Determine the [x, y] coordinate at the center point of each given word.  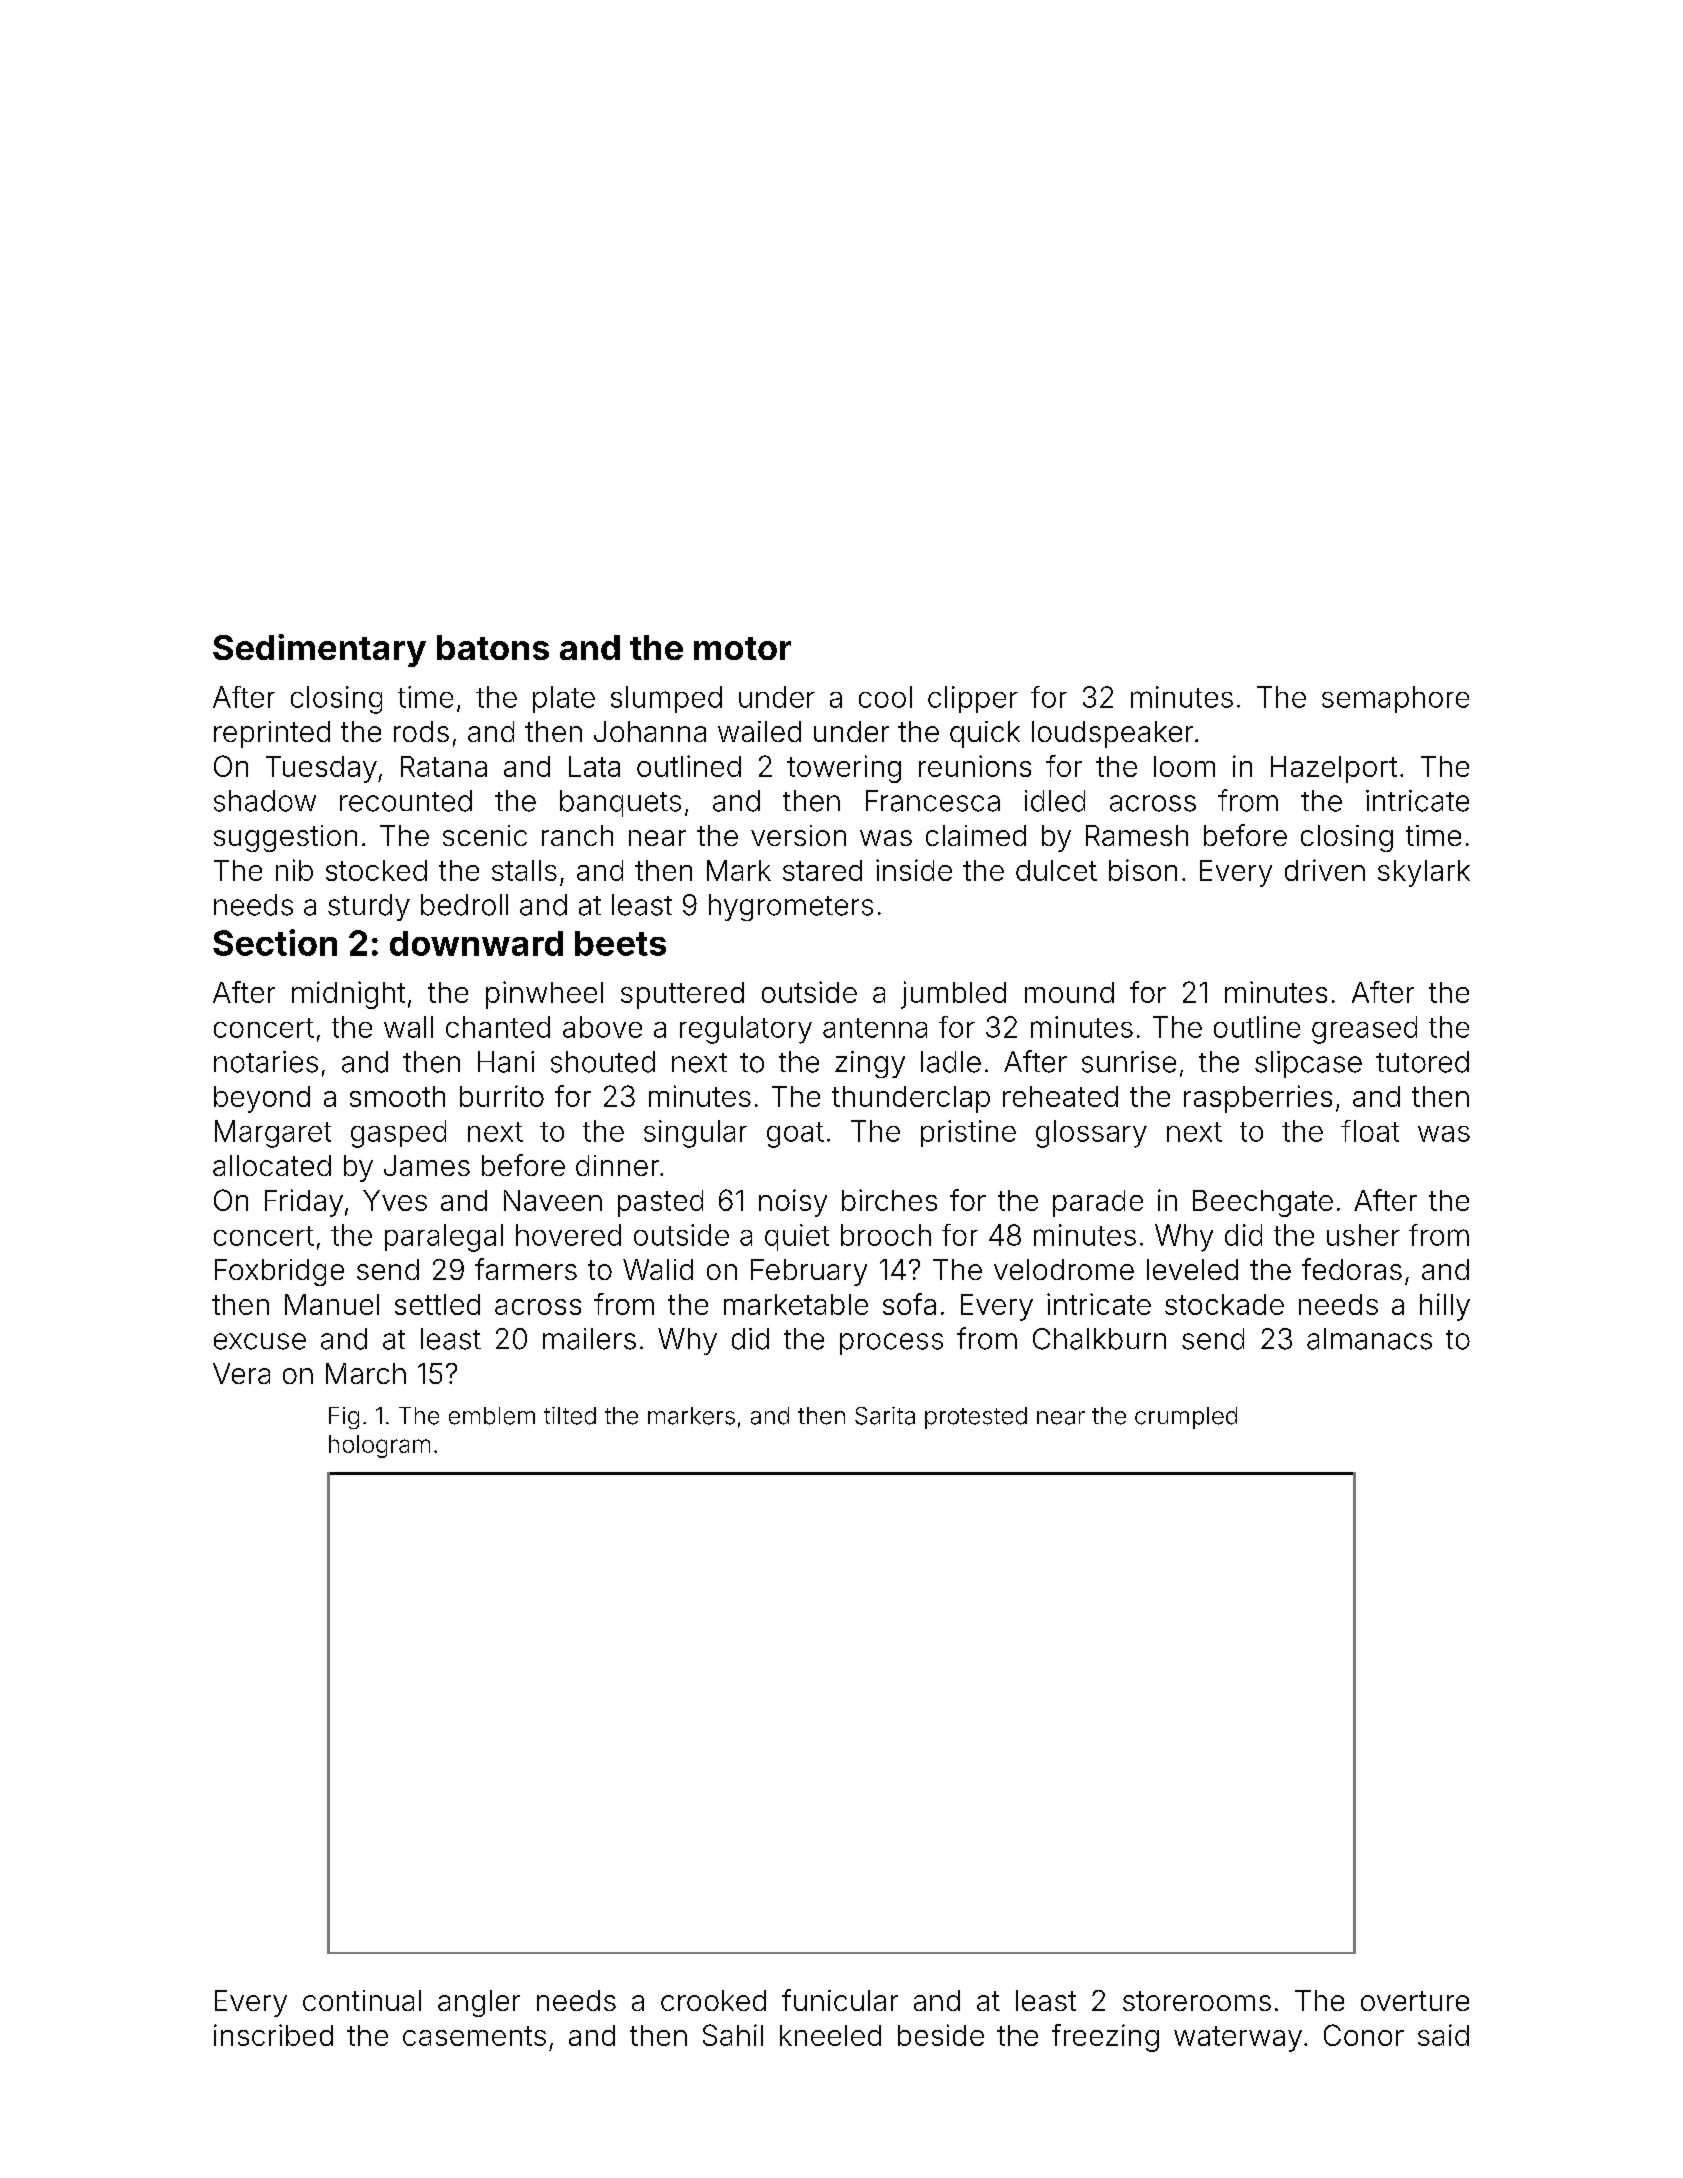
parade [1098, 1203]
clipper [973, 699]
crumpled [1186, 1418]
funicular [840, 2000]
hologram [379, 1446]
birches [889, 1200]
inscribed [273, 2035]
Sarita [885, 1416]
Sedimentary [319, 650]
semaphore [1395, 699]
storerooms [1197, 2001]
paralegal [444, 1238]
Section [275, 942]
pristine [968, 1133]
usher [1363, 1235]
